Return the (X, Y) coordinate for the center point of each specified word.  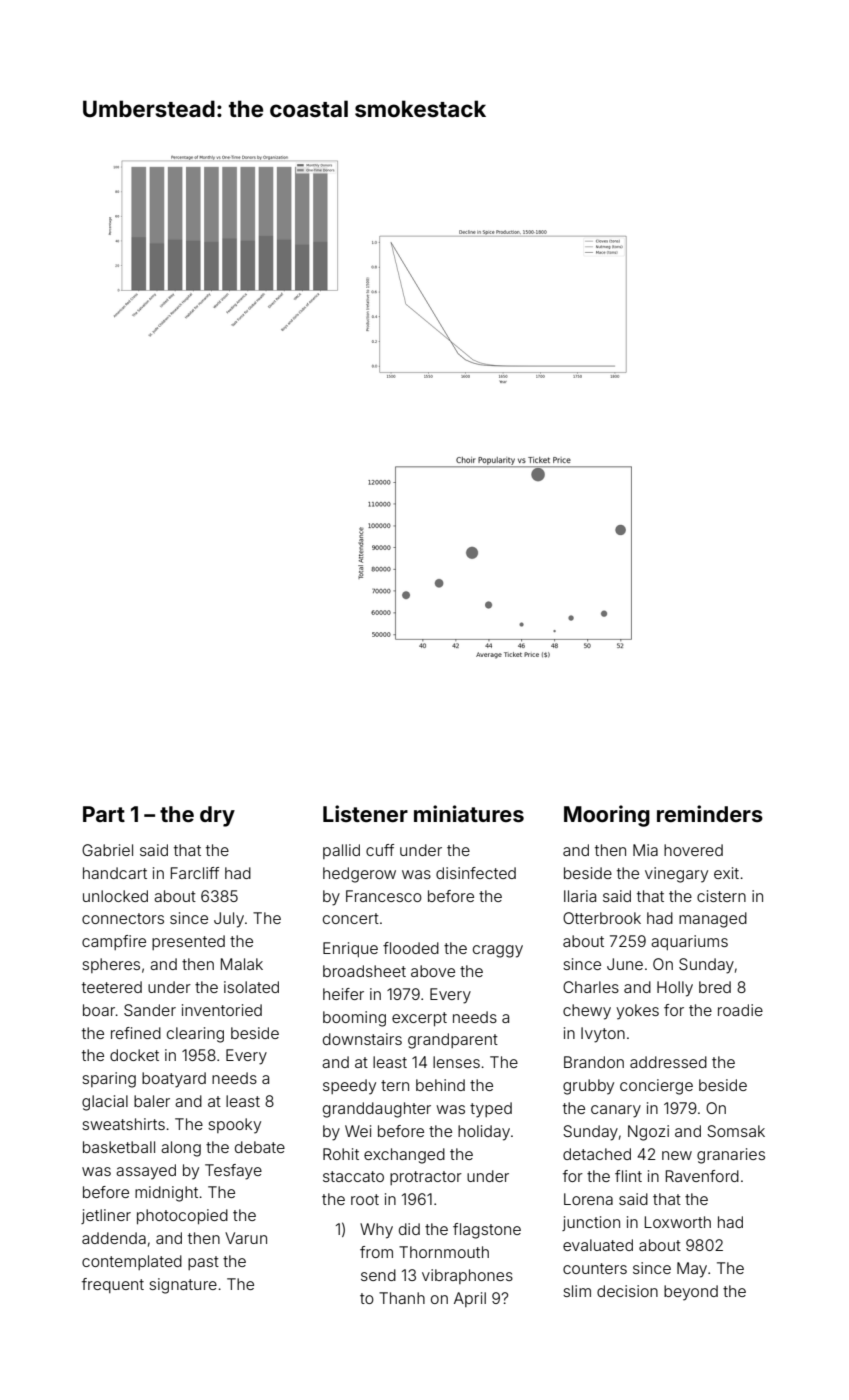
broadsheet (364, 971)
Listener (365, 813)
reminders (710, 813)
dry (217, 816)
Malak (242, 964)
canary (616, 1111)
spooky (234, 1126)
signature (183, 1286)
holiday (484, 1133)
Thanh (402, 1298)
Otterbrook (602, 918)
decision (627, 1291)
